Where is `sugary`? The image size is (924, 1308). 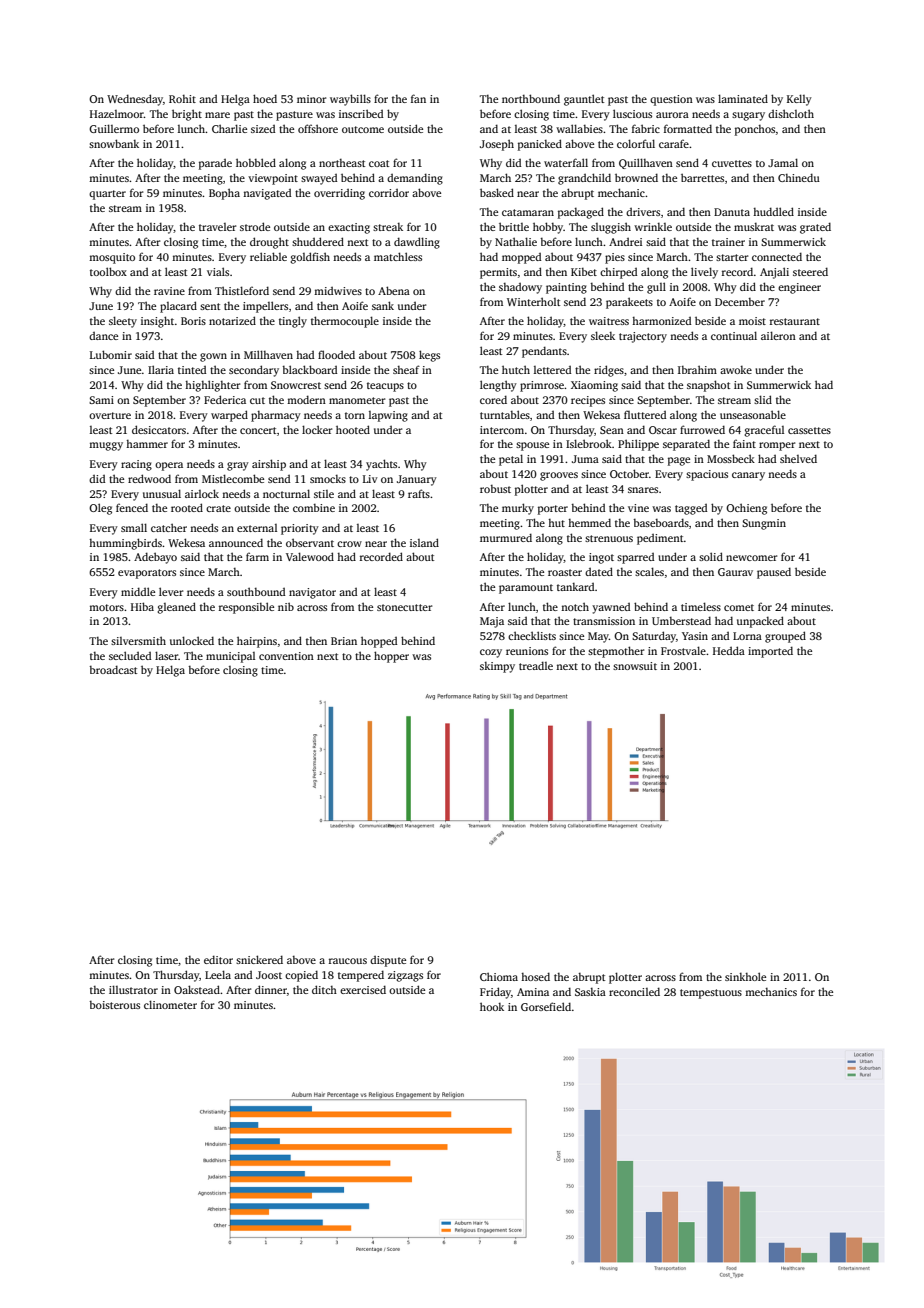 sugary is located at coordinates (748, 116).
